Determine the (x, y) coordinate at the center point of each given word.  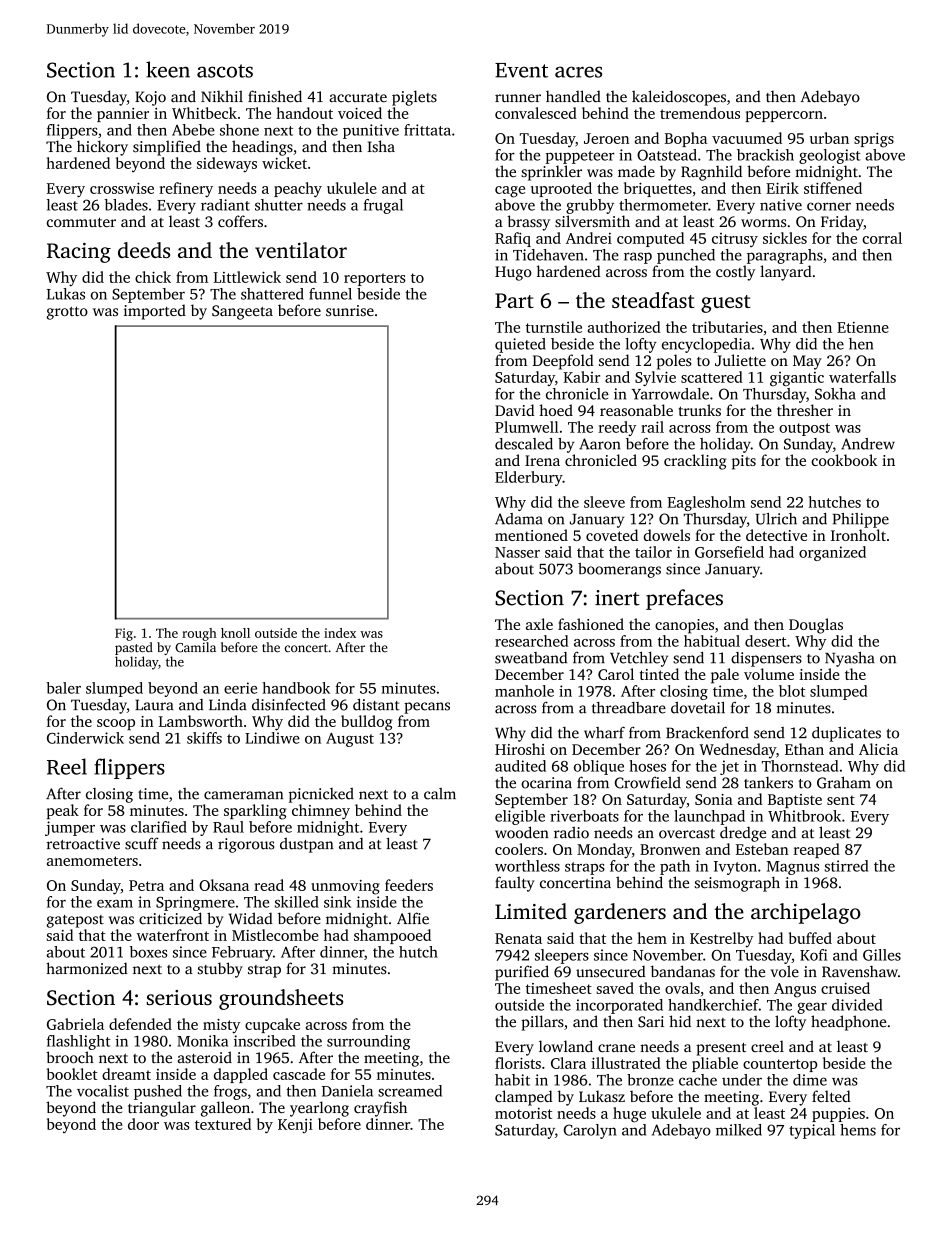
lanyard (786, 273)
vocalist (103, 1091)
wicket (284, 163)
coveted (612, 535)
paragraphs (785, 256)
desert (765, 641)
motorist (523, 1113)
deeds (144, 250)
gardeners (620, 913)
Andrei (589, 238)
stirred (846, 866)
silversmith (592, 221)
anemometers (92, 861)
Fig (124, 634)
